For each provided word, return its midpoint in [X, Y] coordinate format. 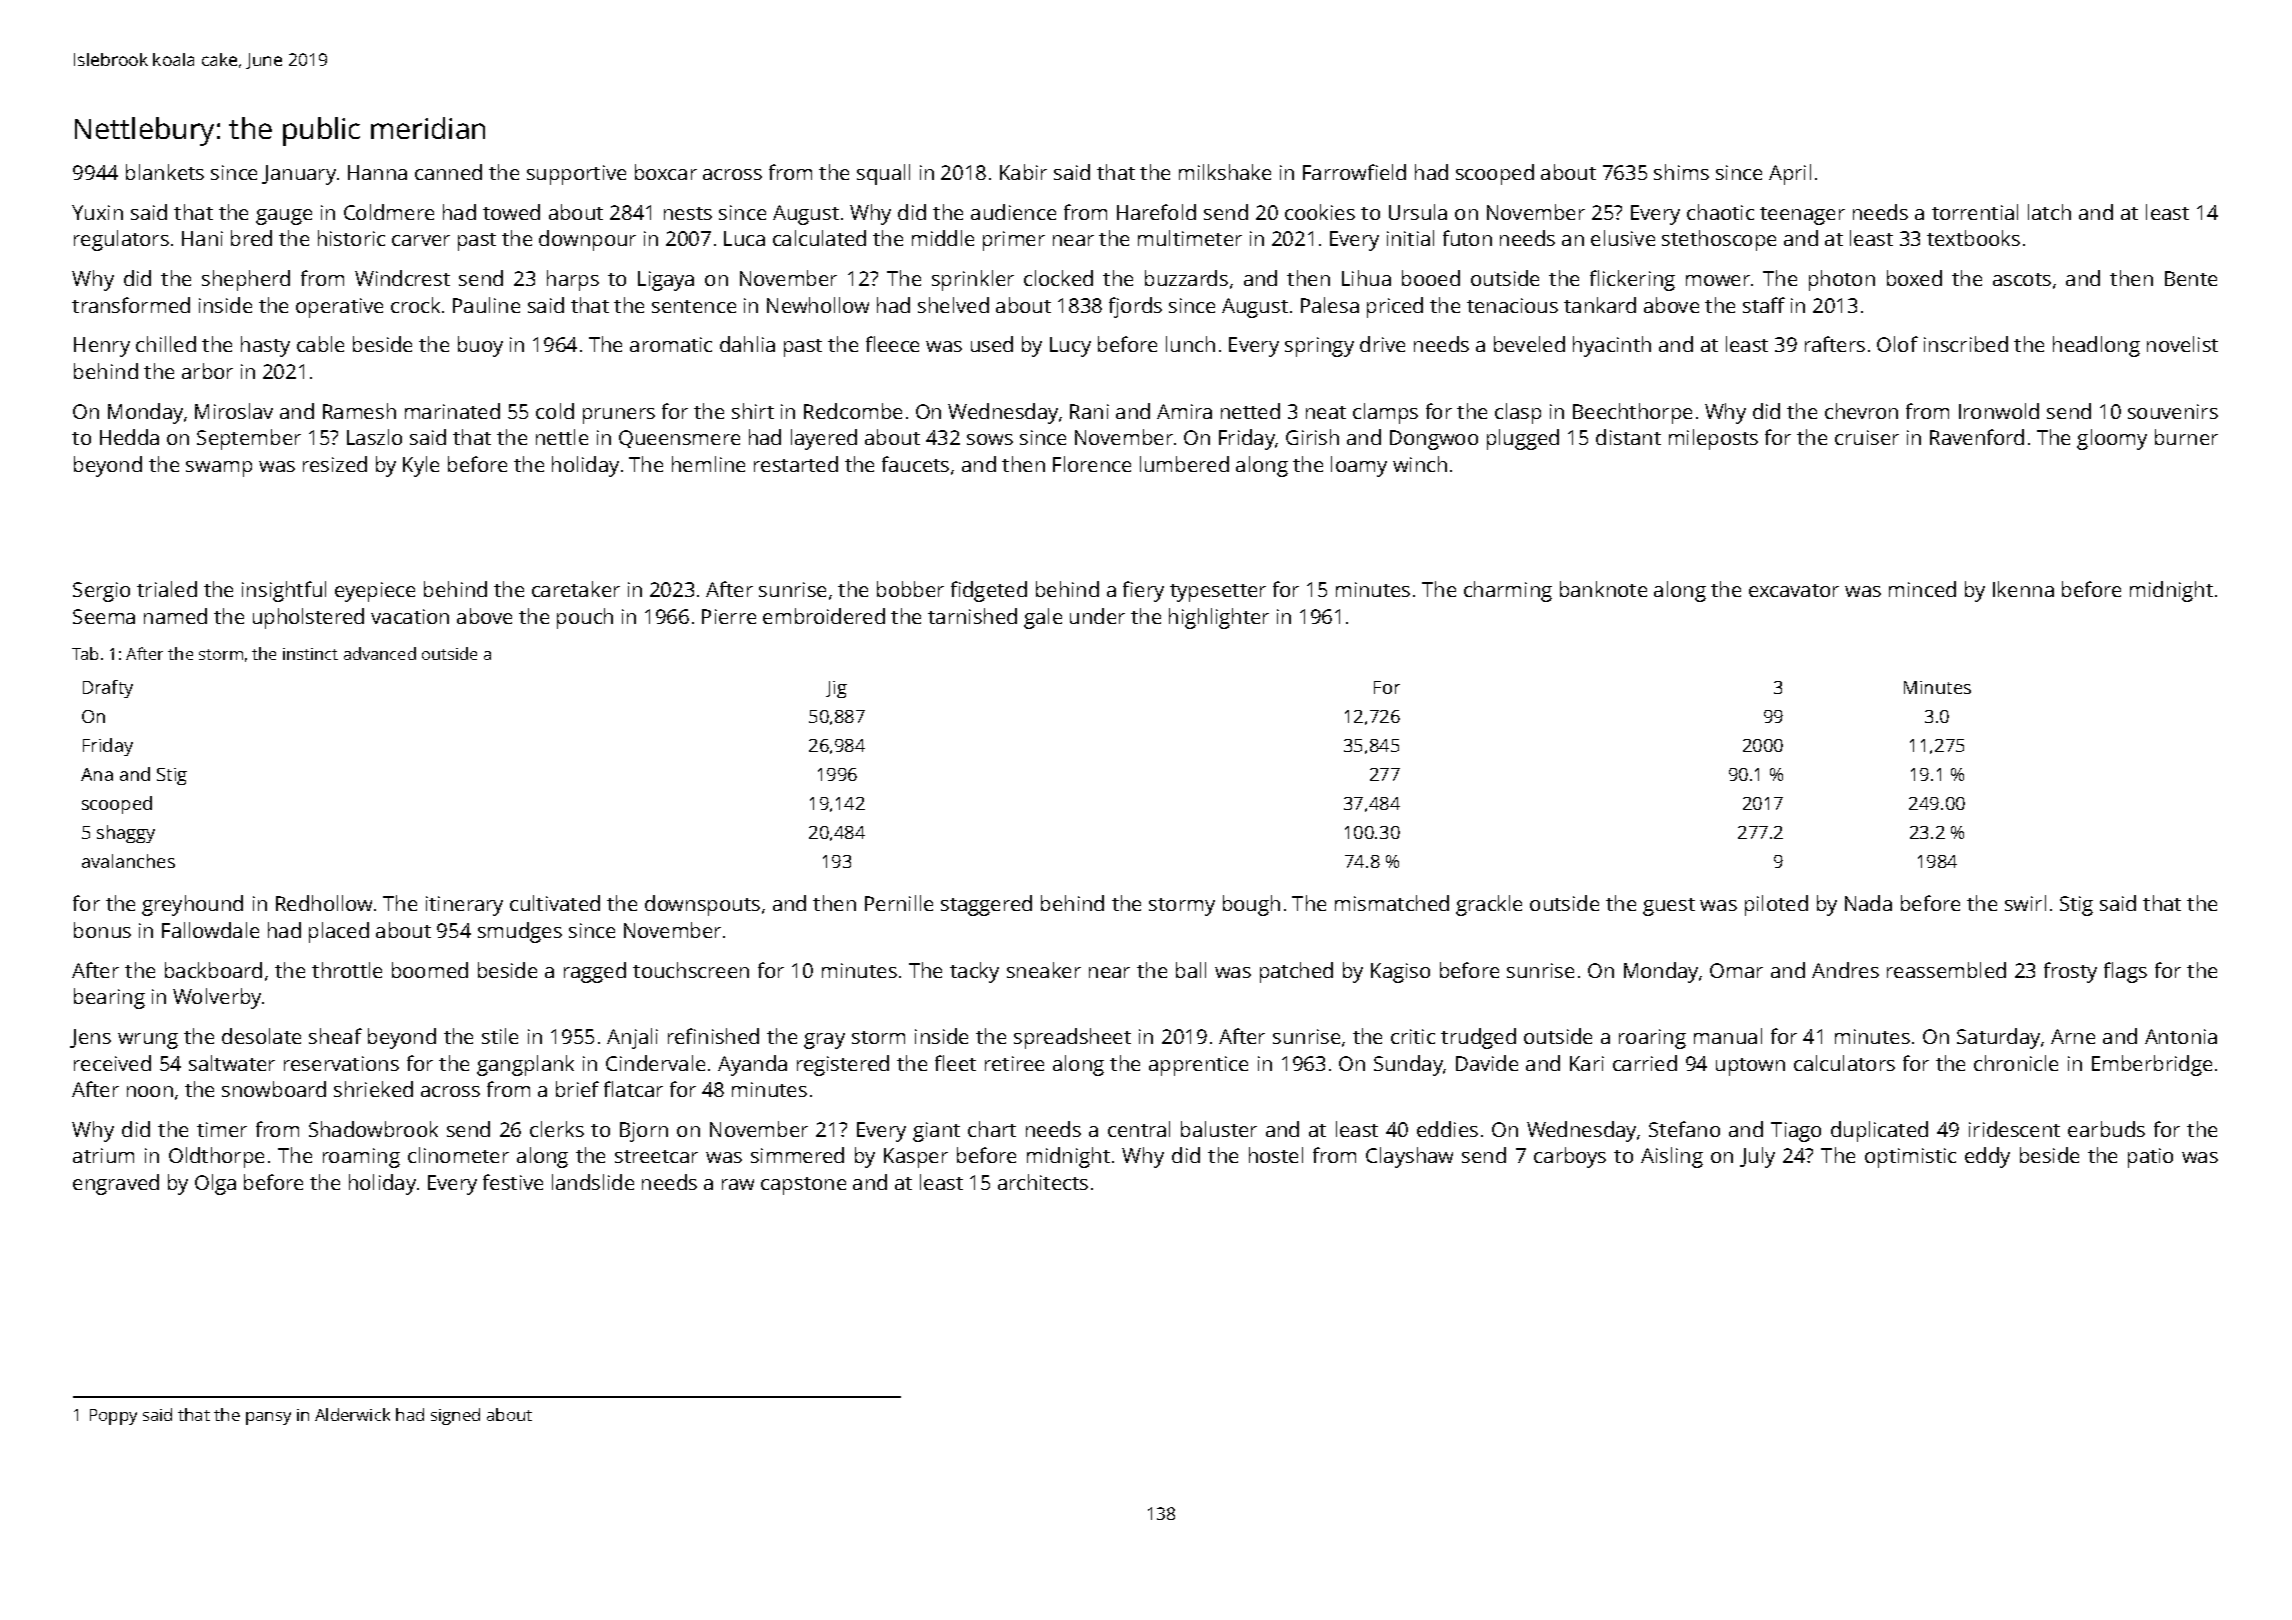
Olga [215, 1184]
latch [2049, 212]
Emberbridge [2152, 1065]
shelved [953, 305]
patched [1296, 972]
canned [448, 172]
